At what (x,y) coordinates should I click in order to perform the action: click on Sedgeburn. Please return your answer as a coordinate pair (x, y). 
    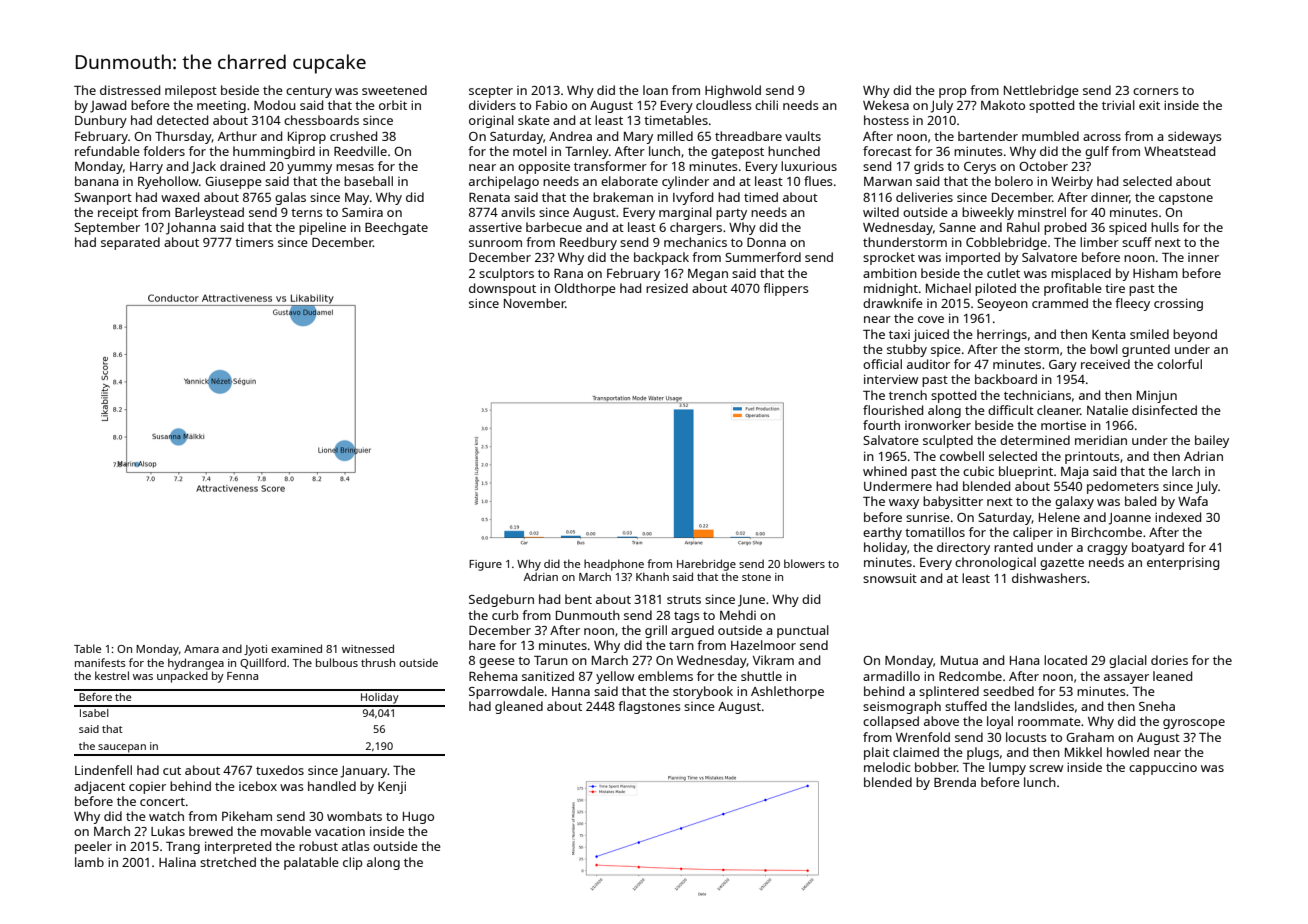
    Looking at the image, I should click on (501, 600).
